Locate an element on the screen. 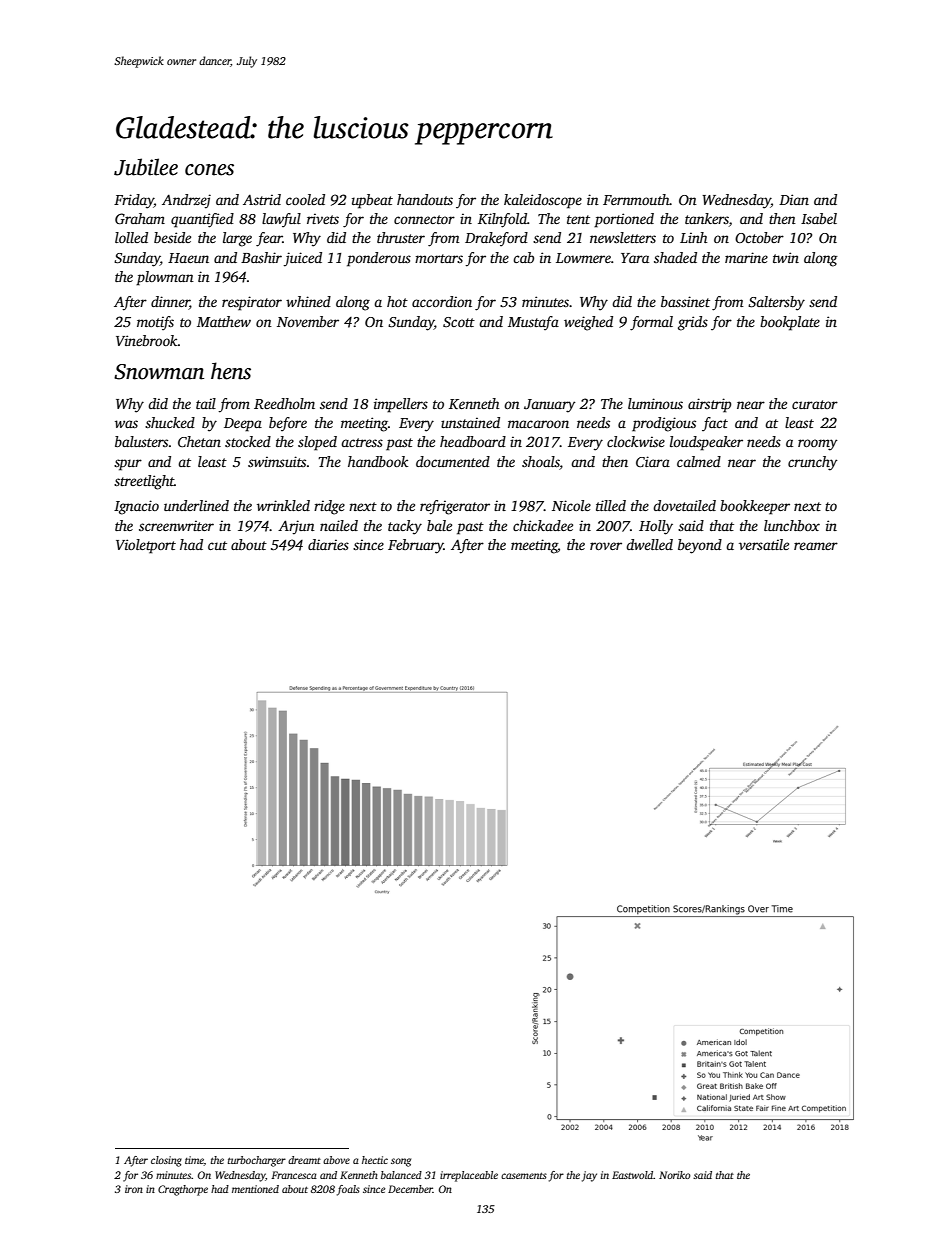 Image resolution: width=952 pixels, height=1233 pixels. Lowmere is located at coordinates (583, 258).
